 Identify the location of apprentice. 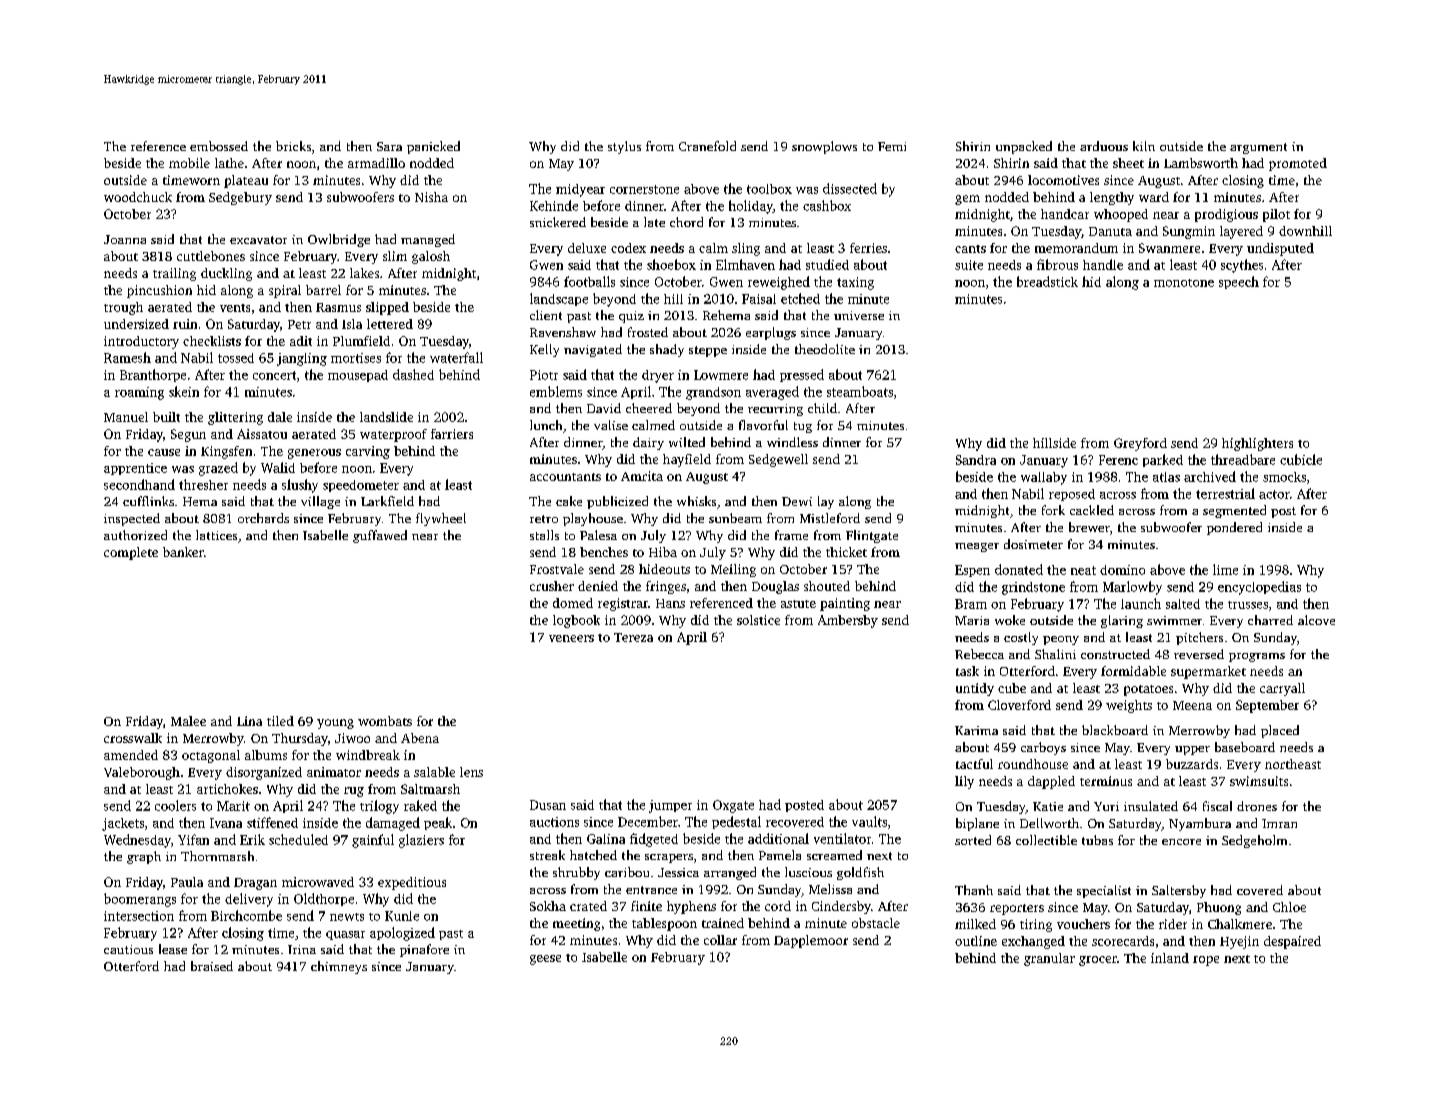
(135, 469).
